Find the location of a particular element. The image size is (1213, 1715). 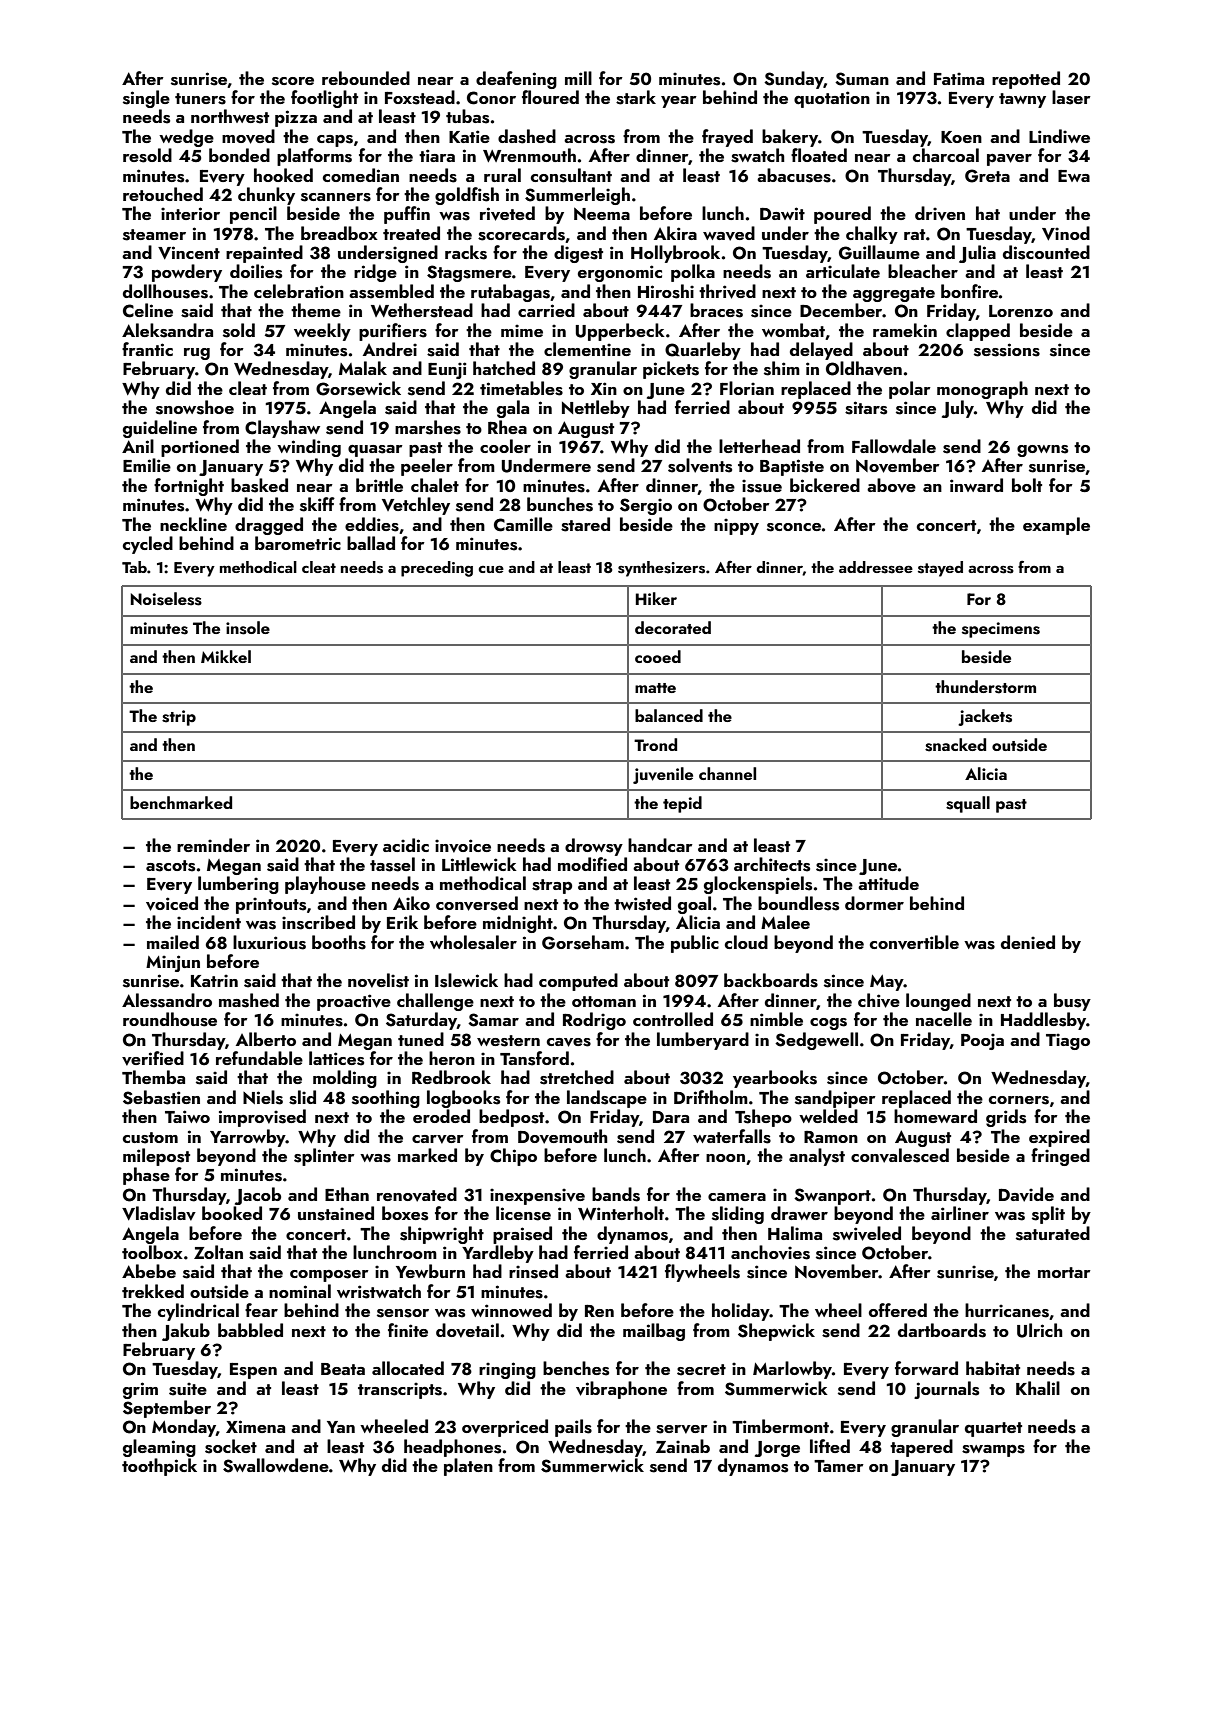

stark is located at coordinates (636, 97).
